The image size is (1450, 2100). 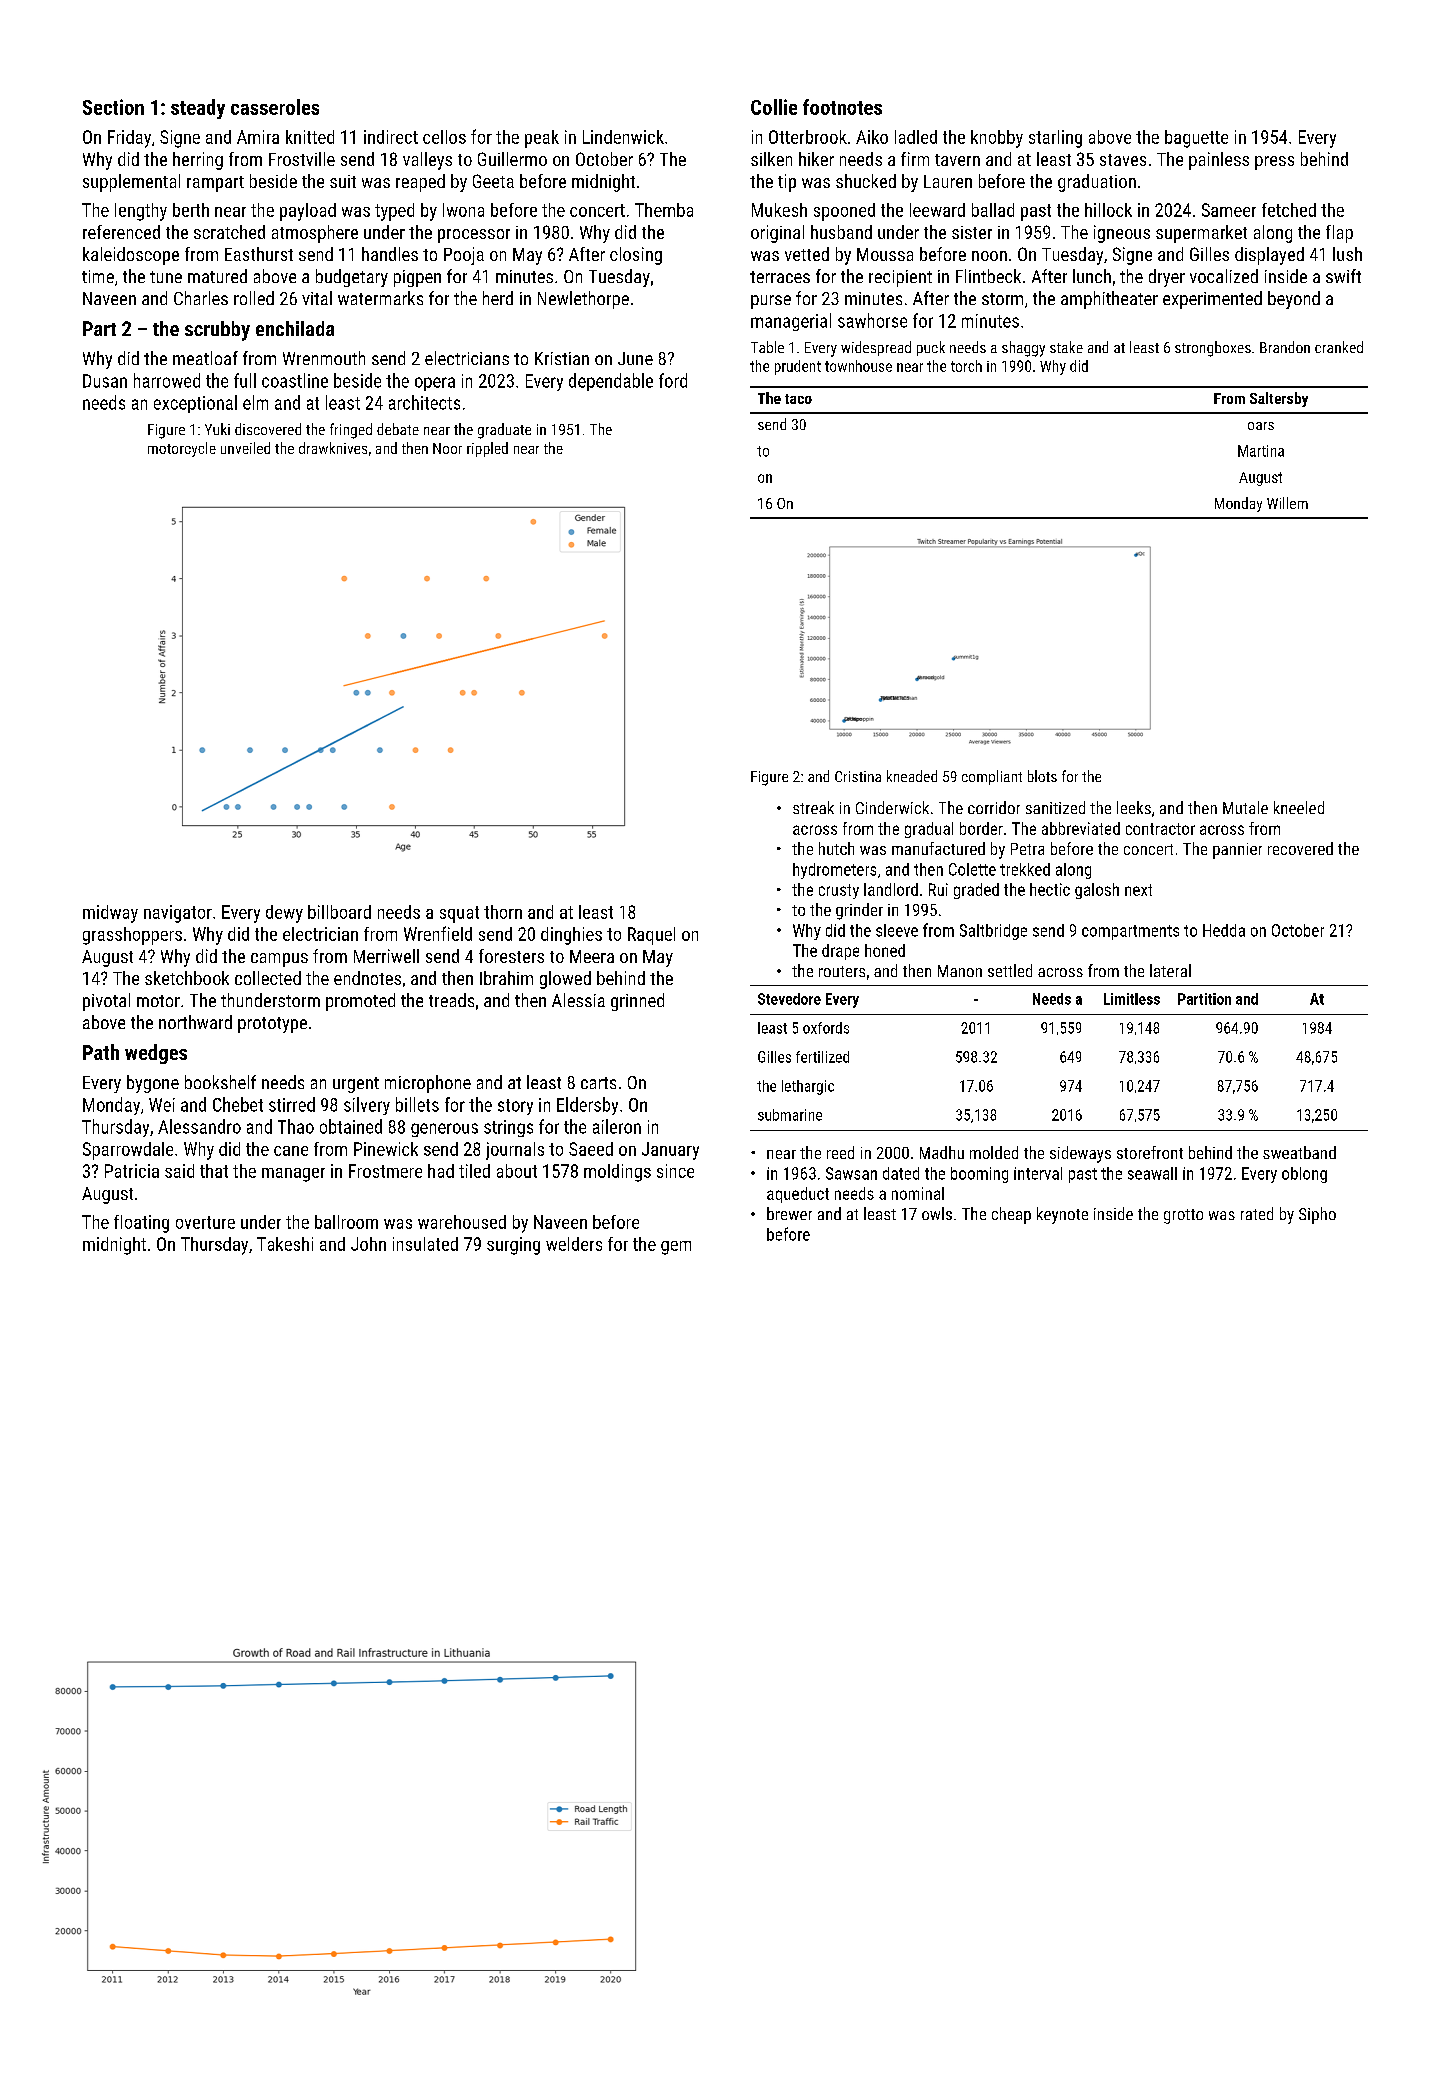 What do you see at coordinates (459, 914) in the screenshot?
I see `squat` at bounding box center [459, 914].
